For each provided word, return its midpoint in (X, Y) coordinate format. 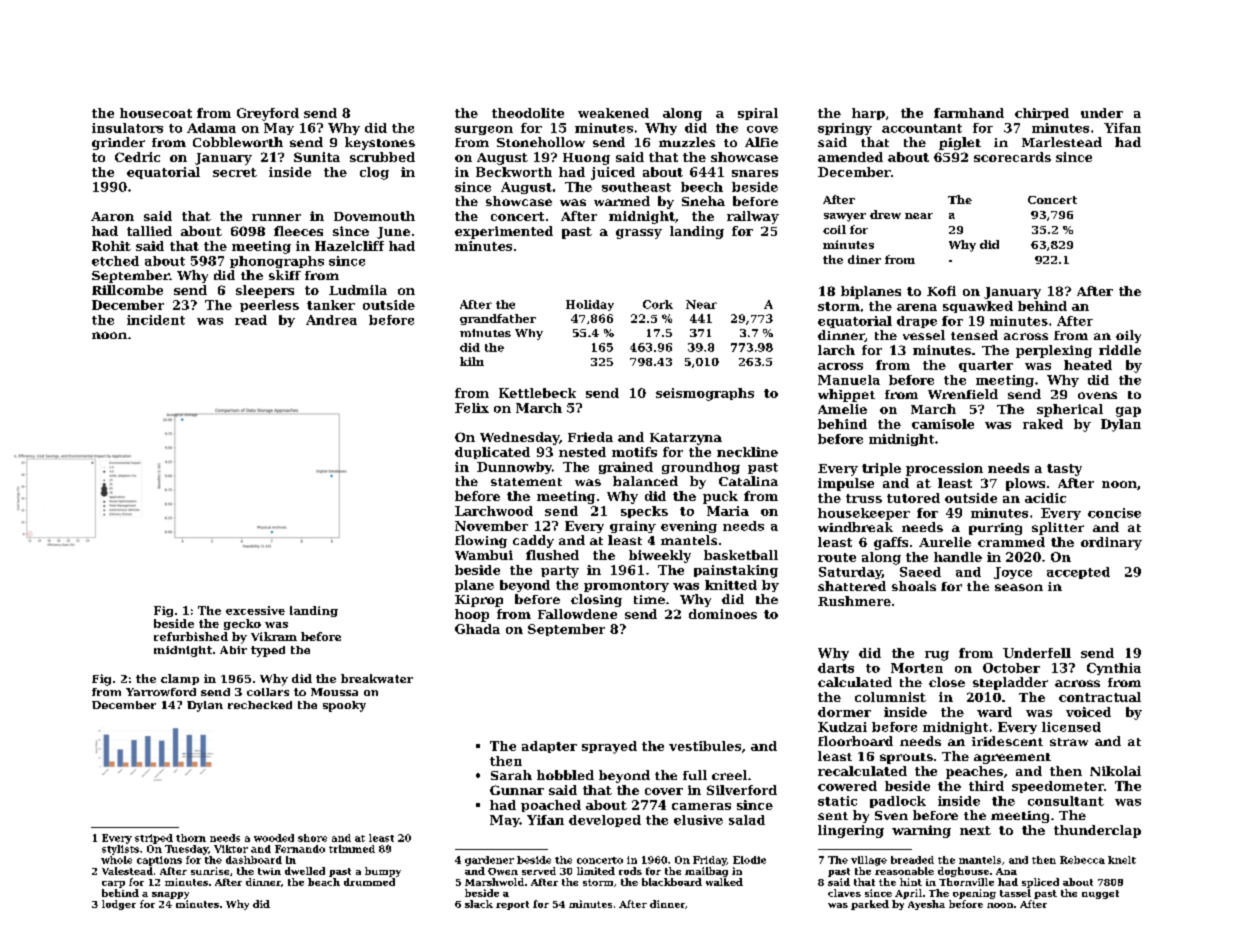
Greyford (268, 114)
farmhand (969, 113)
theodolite (528, 113)
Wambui (484, 555)
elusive (698, 820)
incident (156, 320)
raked (1043, 424)
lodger (119, 905)
